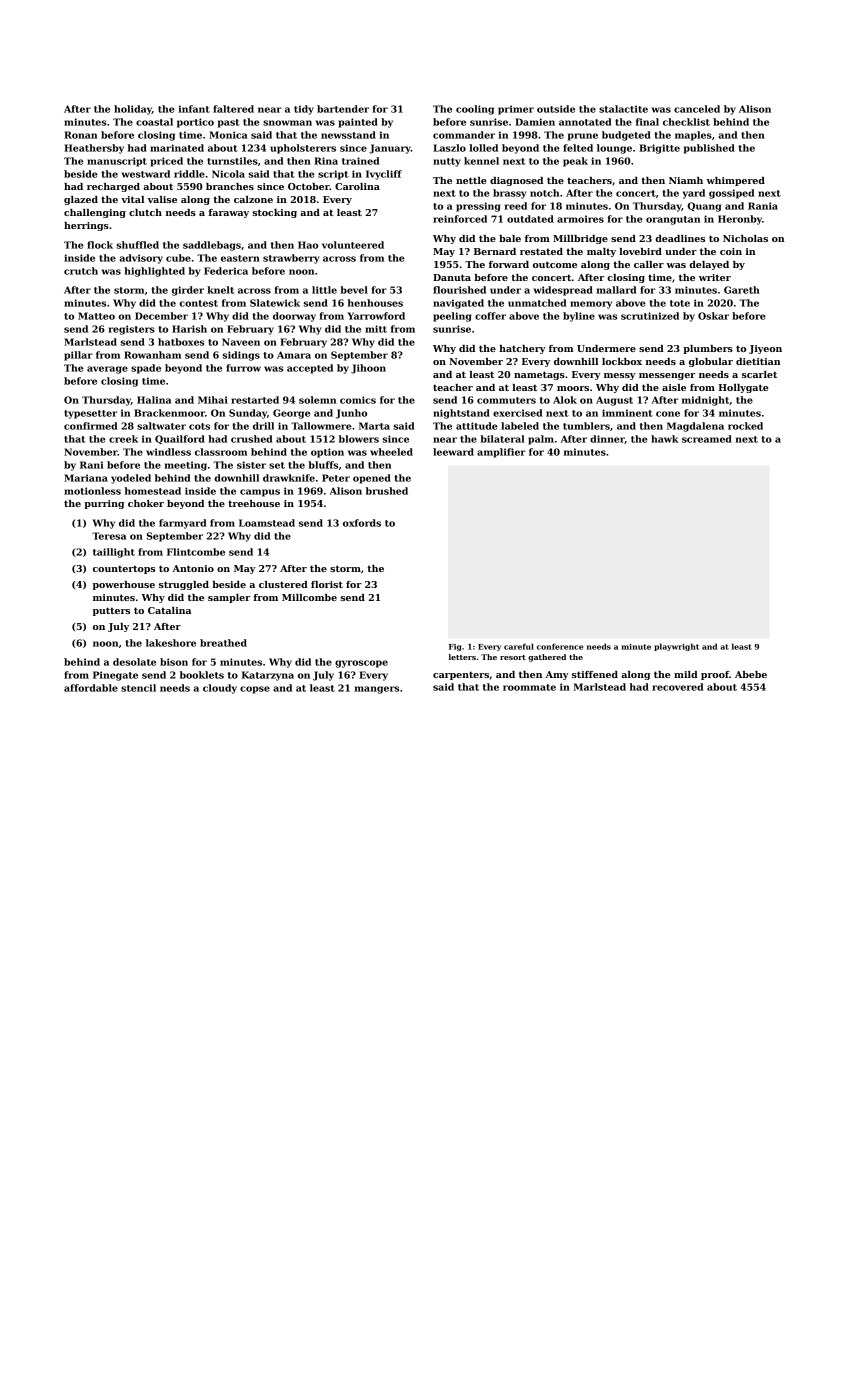 The width and height of the page is (849, 1400). What do you see at coordinates (519, 646) in the page?
I see `careful` at bounding box center [519, 646].
